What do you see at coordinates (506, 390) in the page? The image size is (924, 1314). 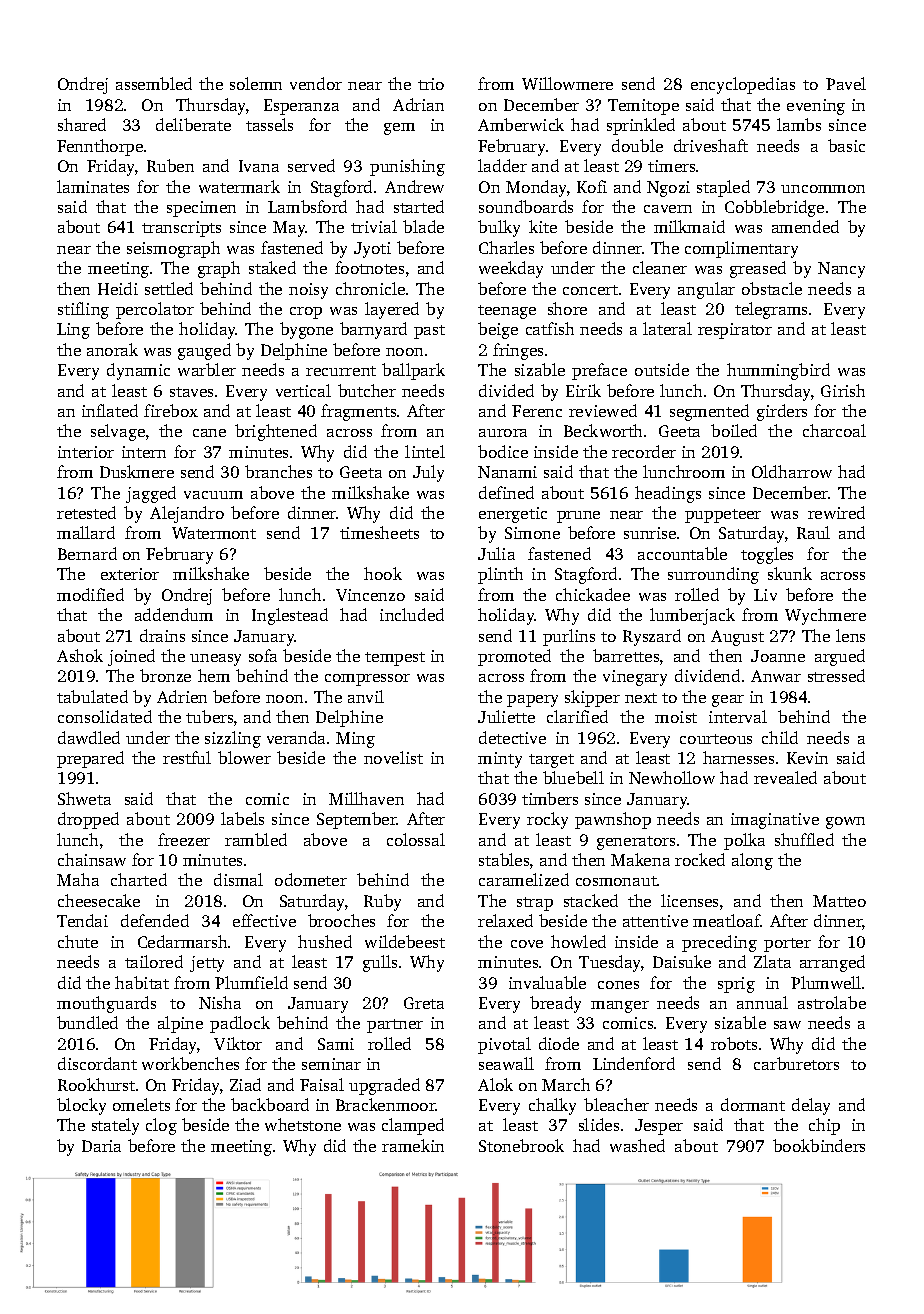 I see `divided` at bounding box center [506, 390].
